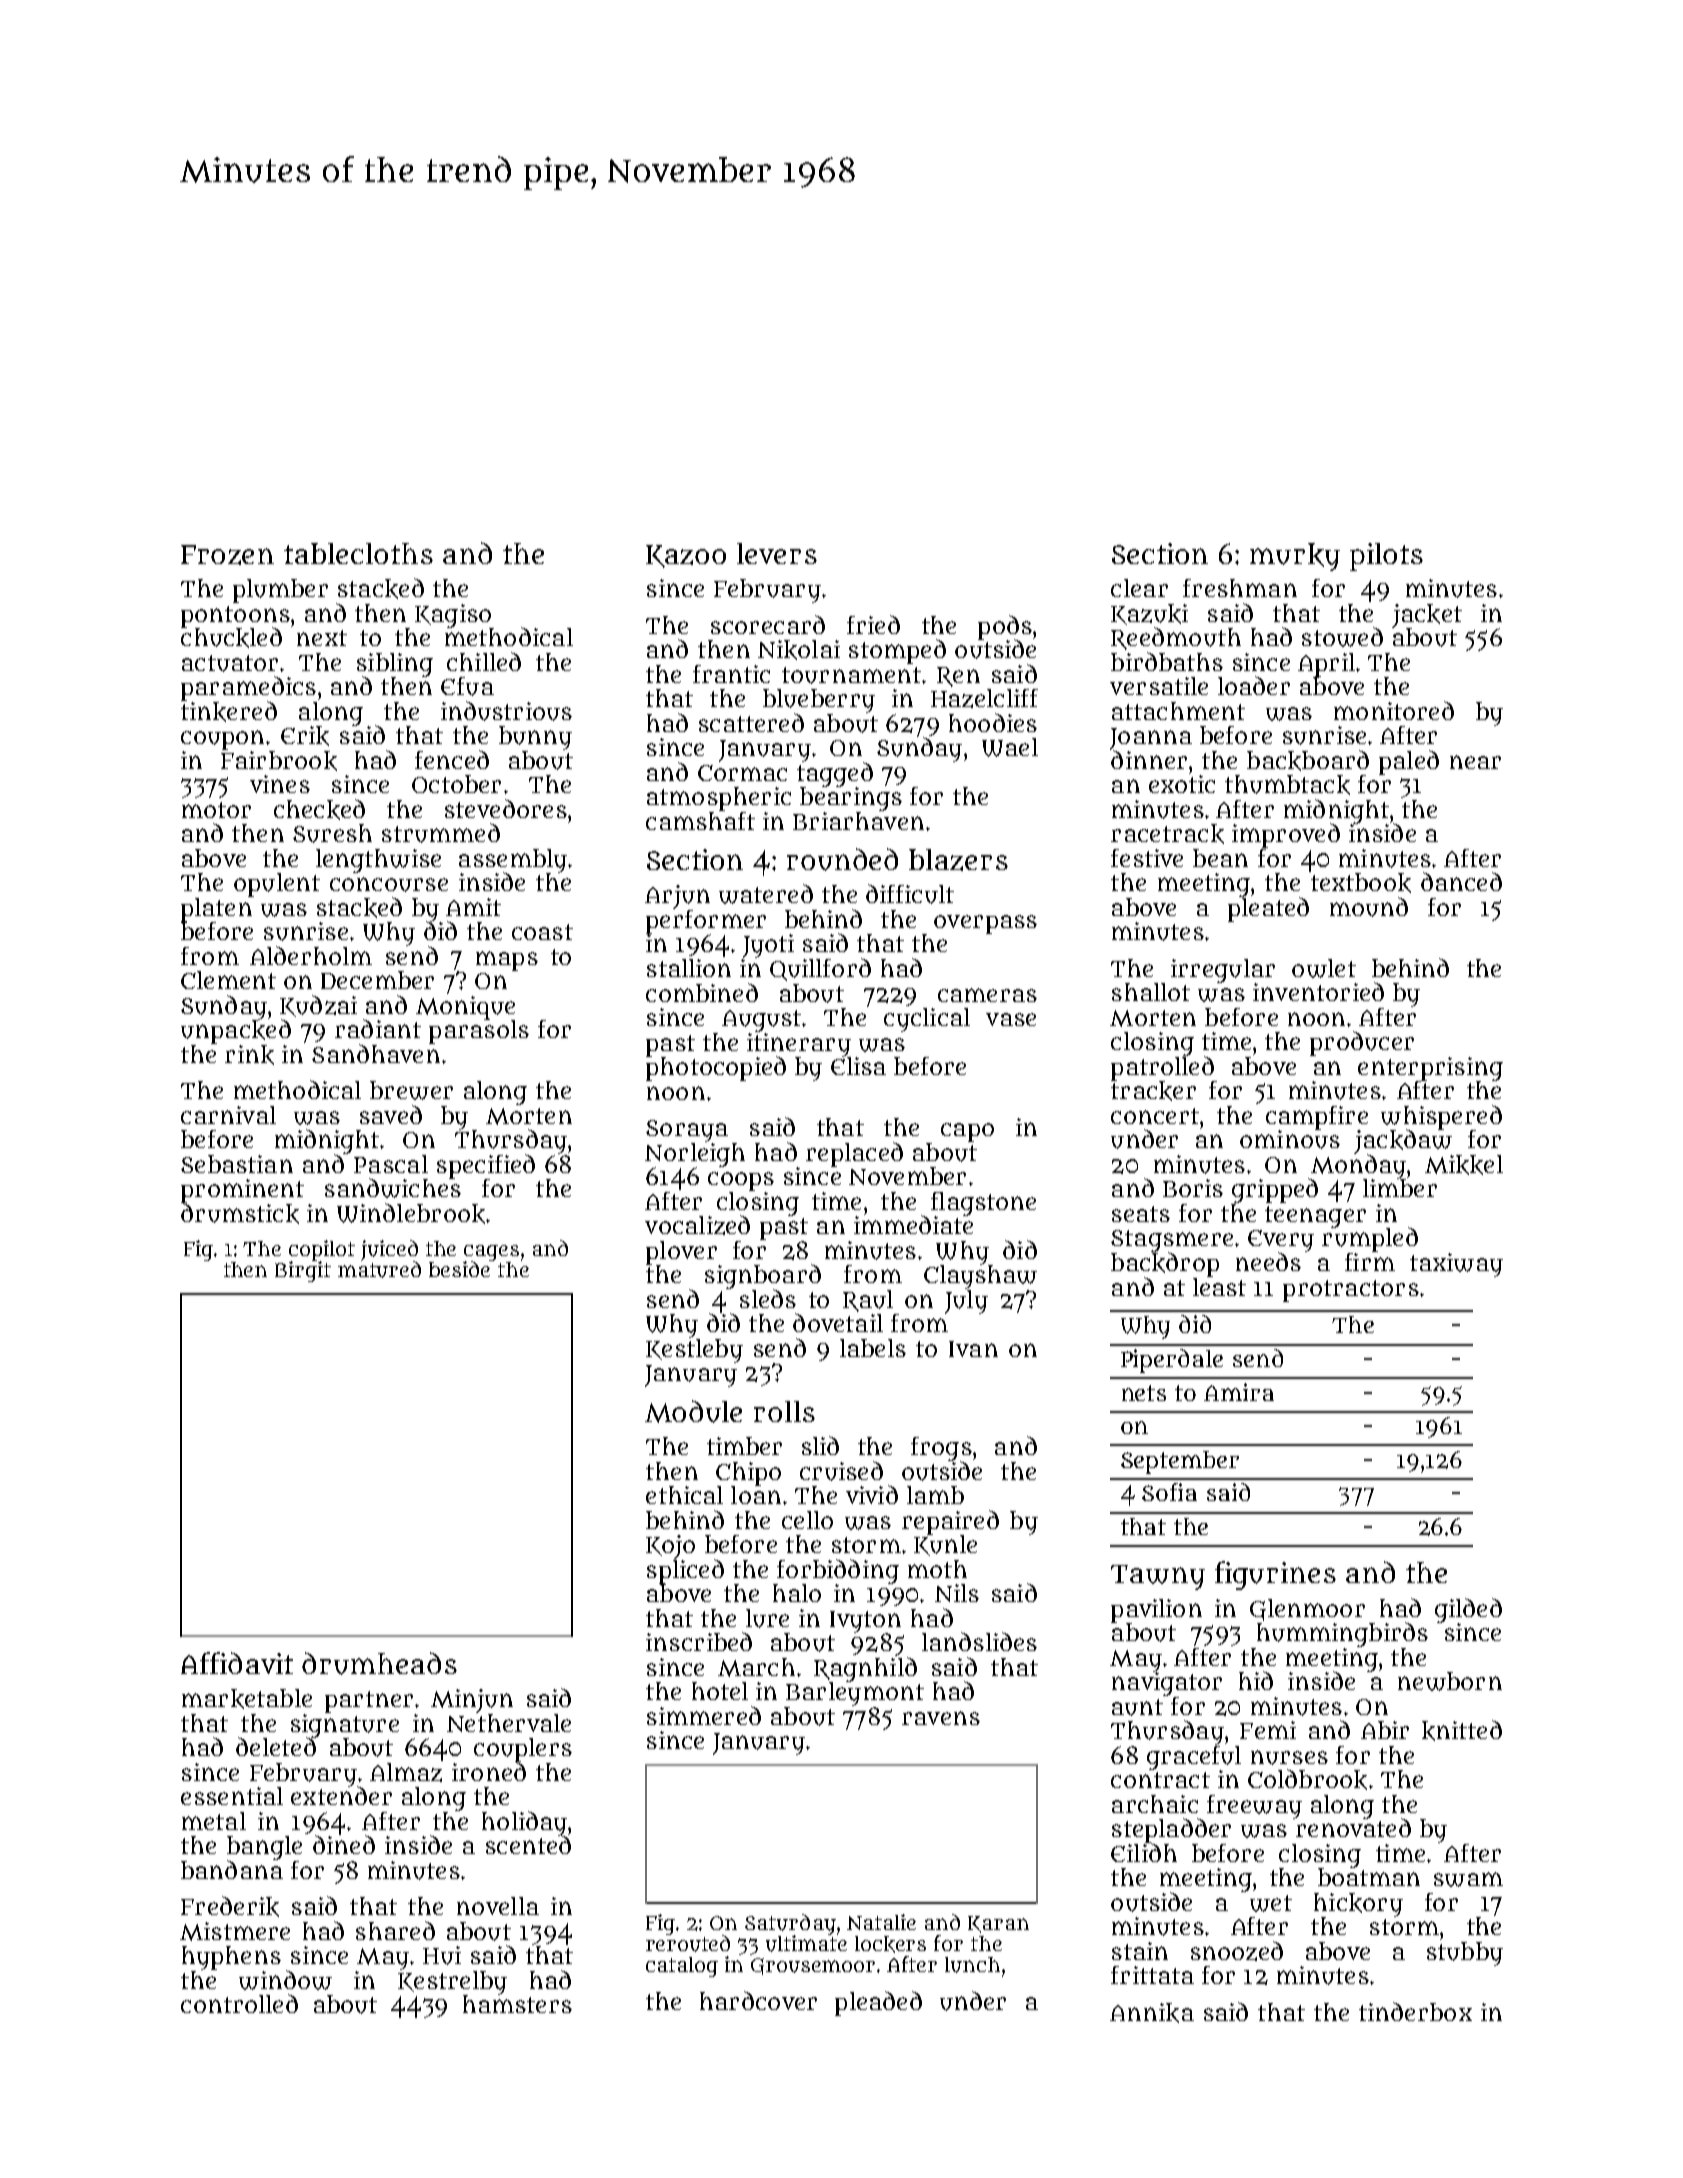 This document has height=2178, width=1683. Describe the element at coordinates (677, 897) in the document. I see `Arjun` at that location.
